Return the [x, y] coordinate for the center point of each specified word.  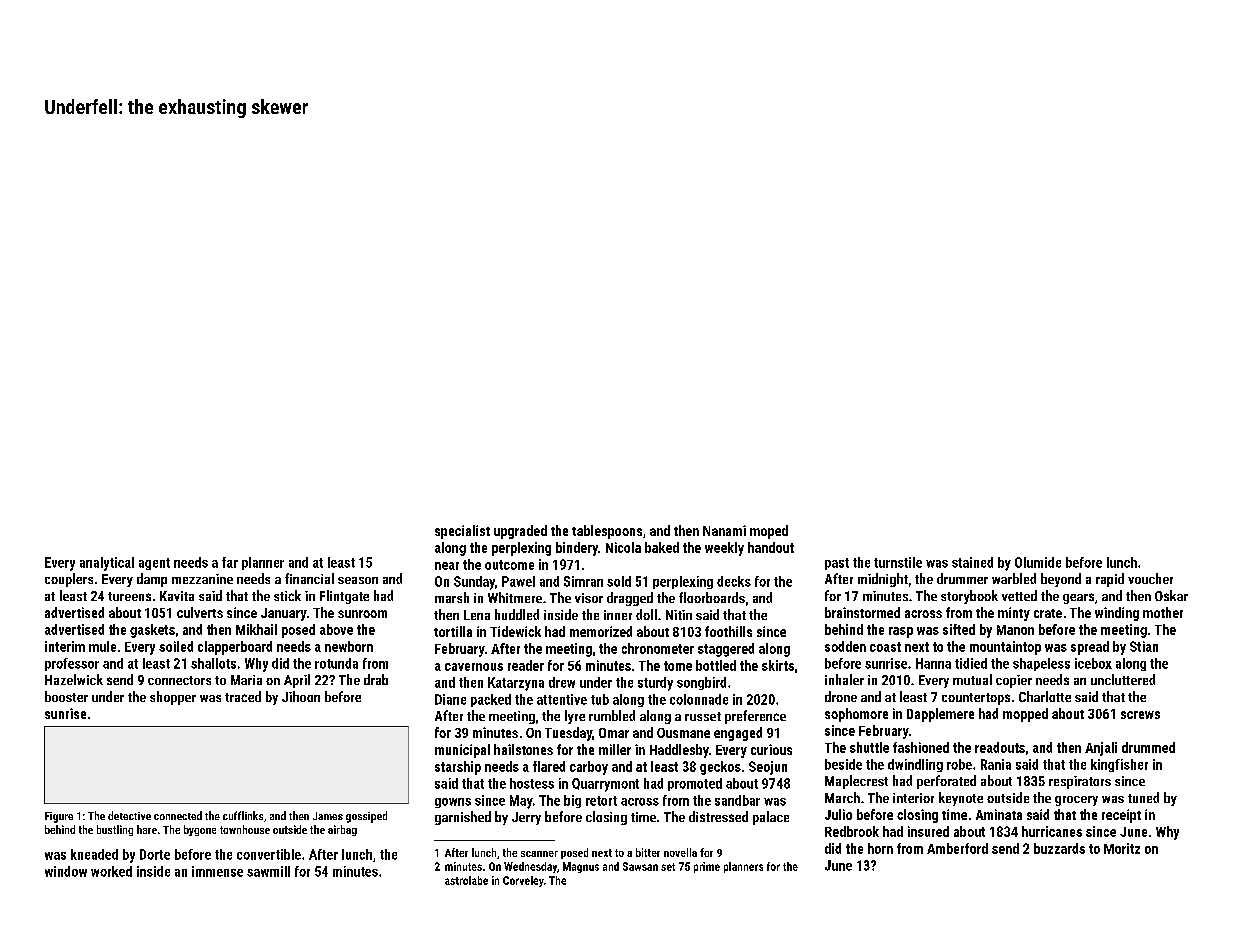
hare [147, 829]
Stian [1144, 646]
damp [152, 580]
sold [619, 581]
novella [680, 852]
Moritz [1122, 848]
